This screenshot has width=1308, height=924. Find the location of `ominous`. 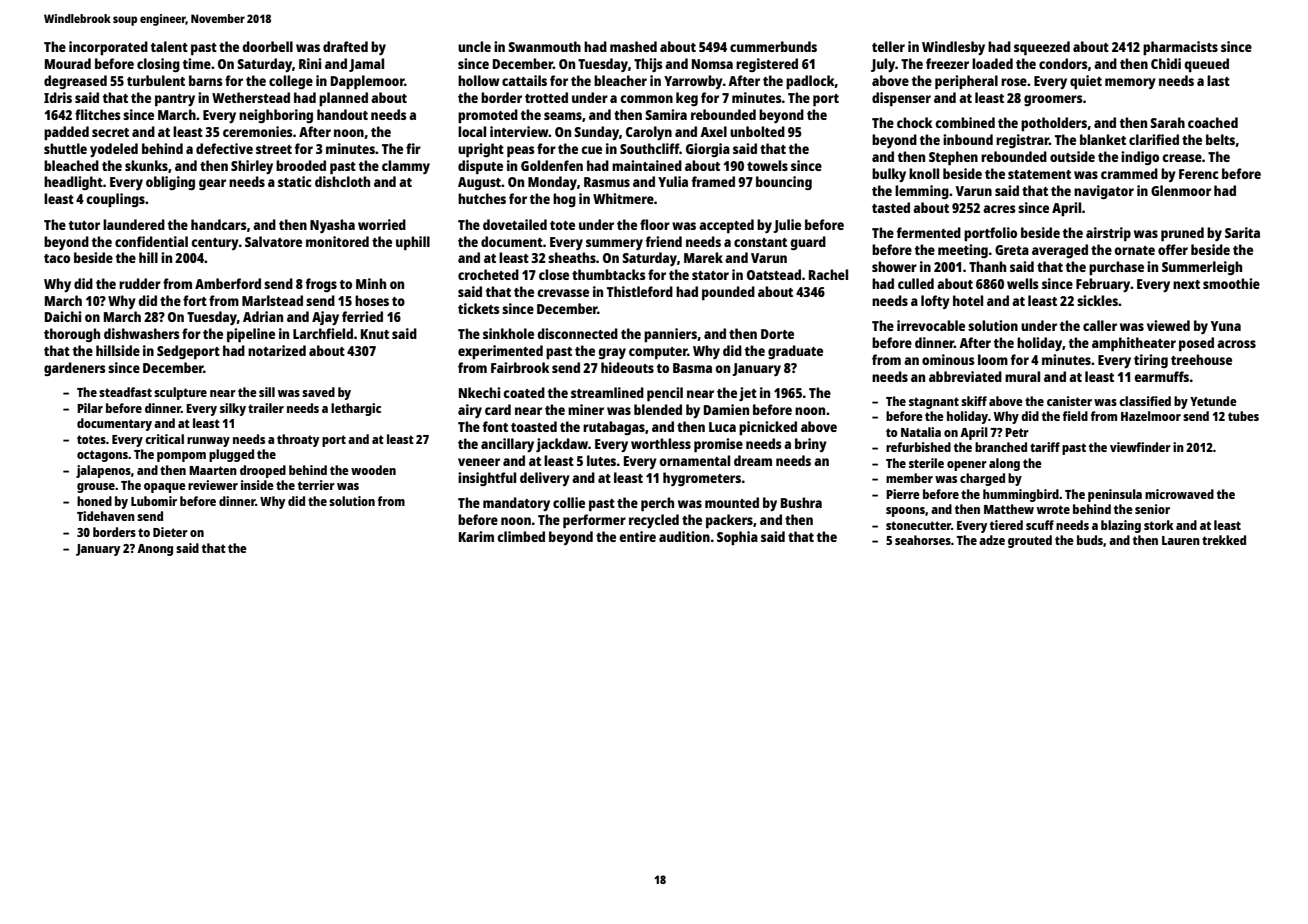

ominous is located at coordinates (948, 359).
